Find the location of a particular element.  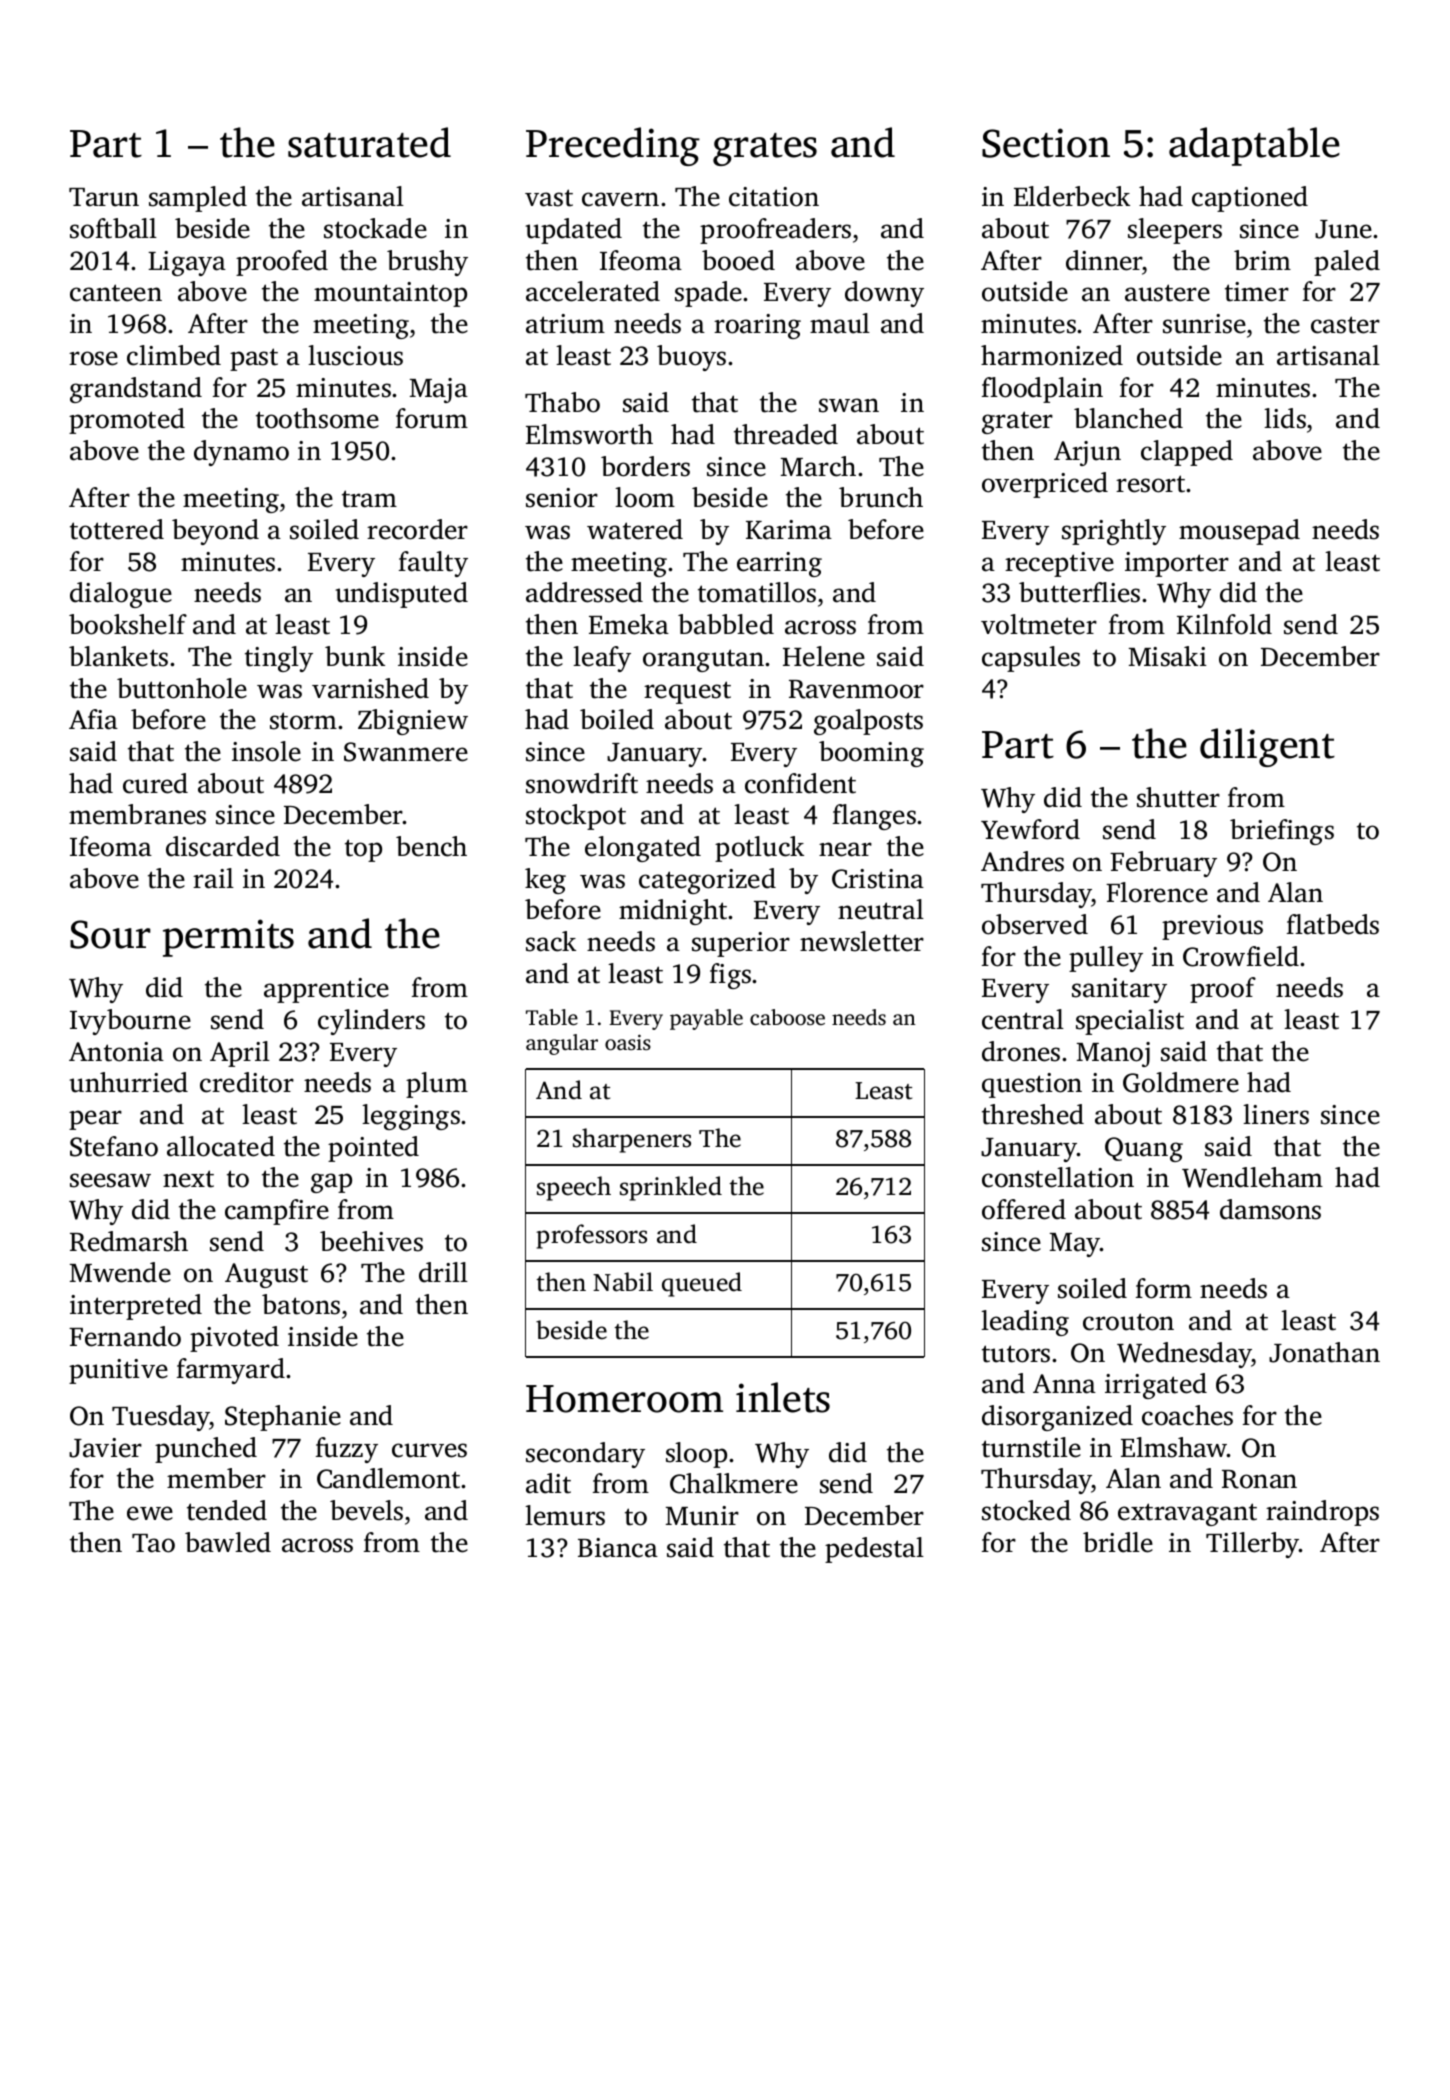

Elderbeck is located at coordinates (1072, 196).
